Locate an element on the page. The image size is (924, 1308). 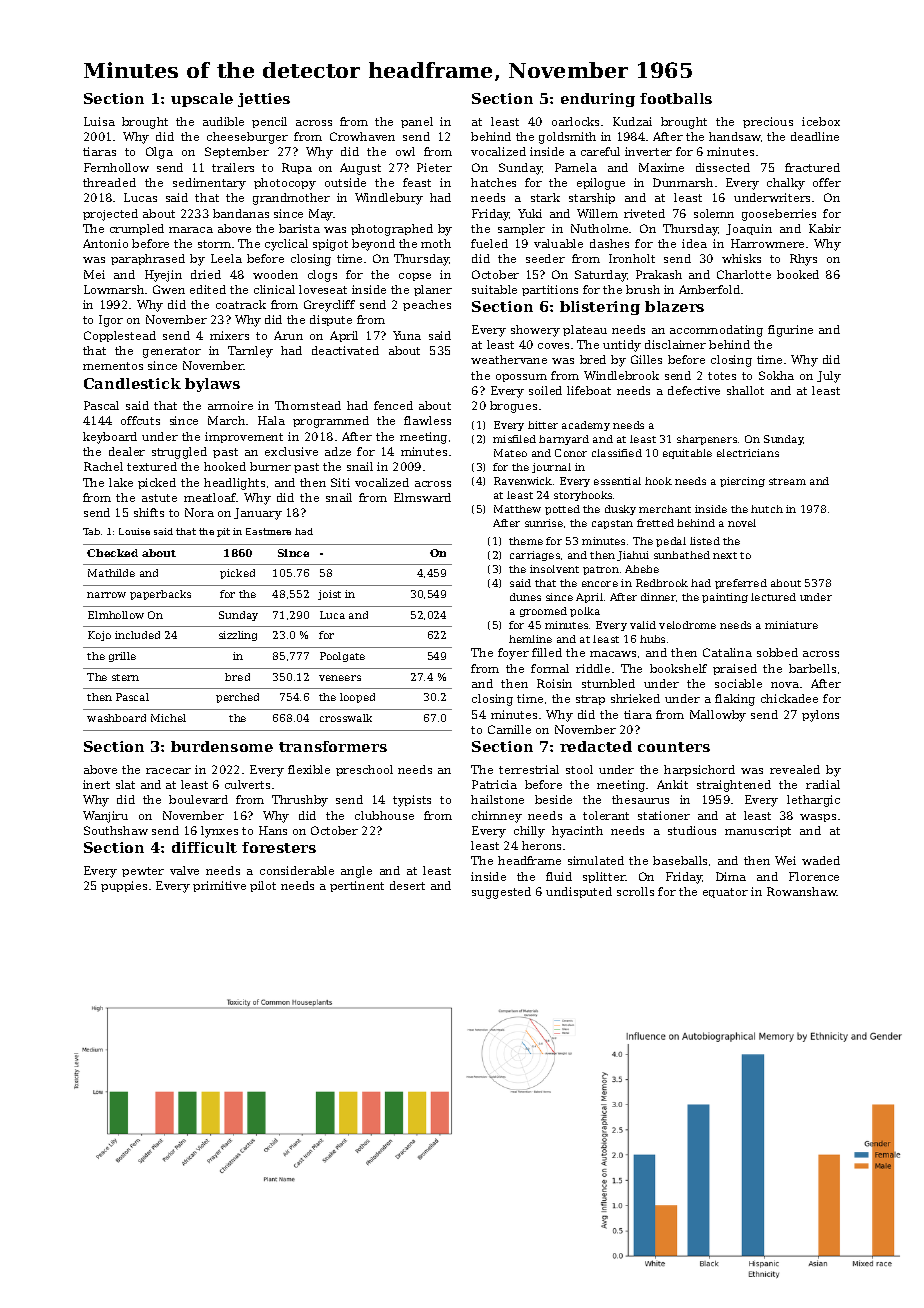
equitable is located at coordinates (687, 454).
